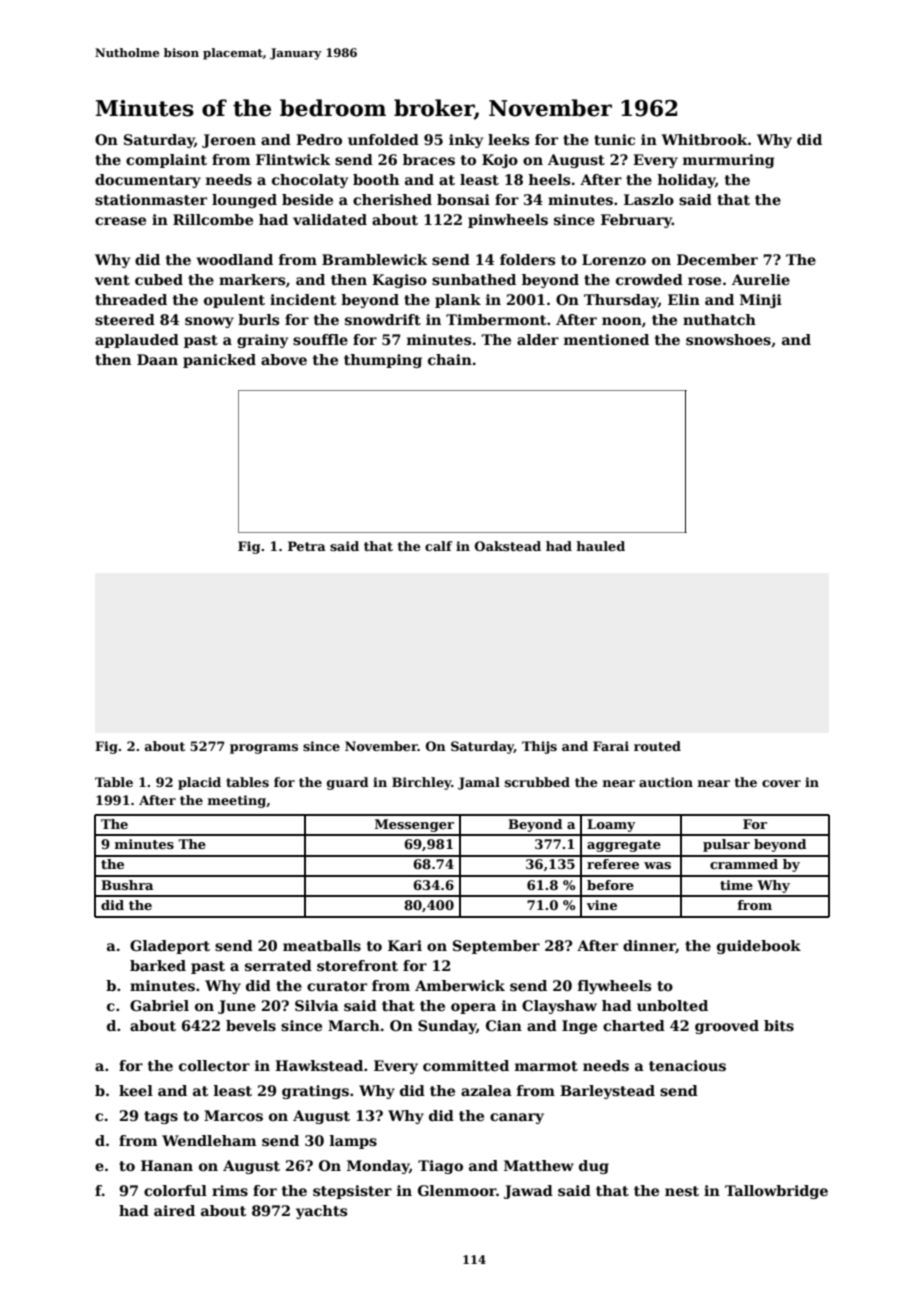 This screenshot has width=924, height=1308. Describe the element at coordinates (307, 546) in the screenshot. I see `Petra` at that location.
